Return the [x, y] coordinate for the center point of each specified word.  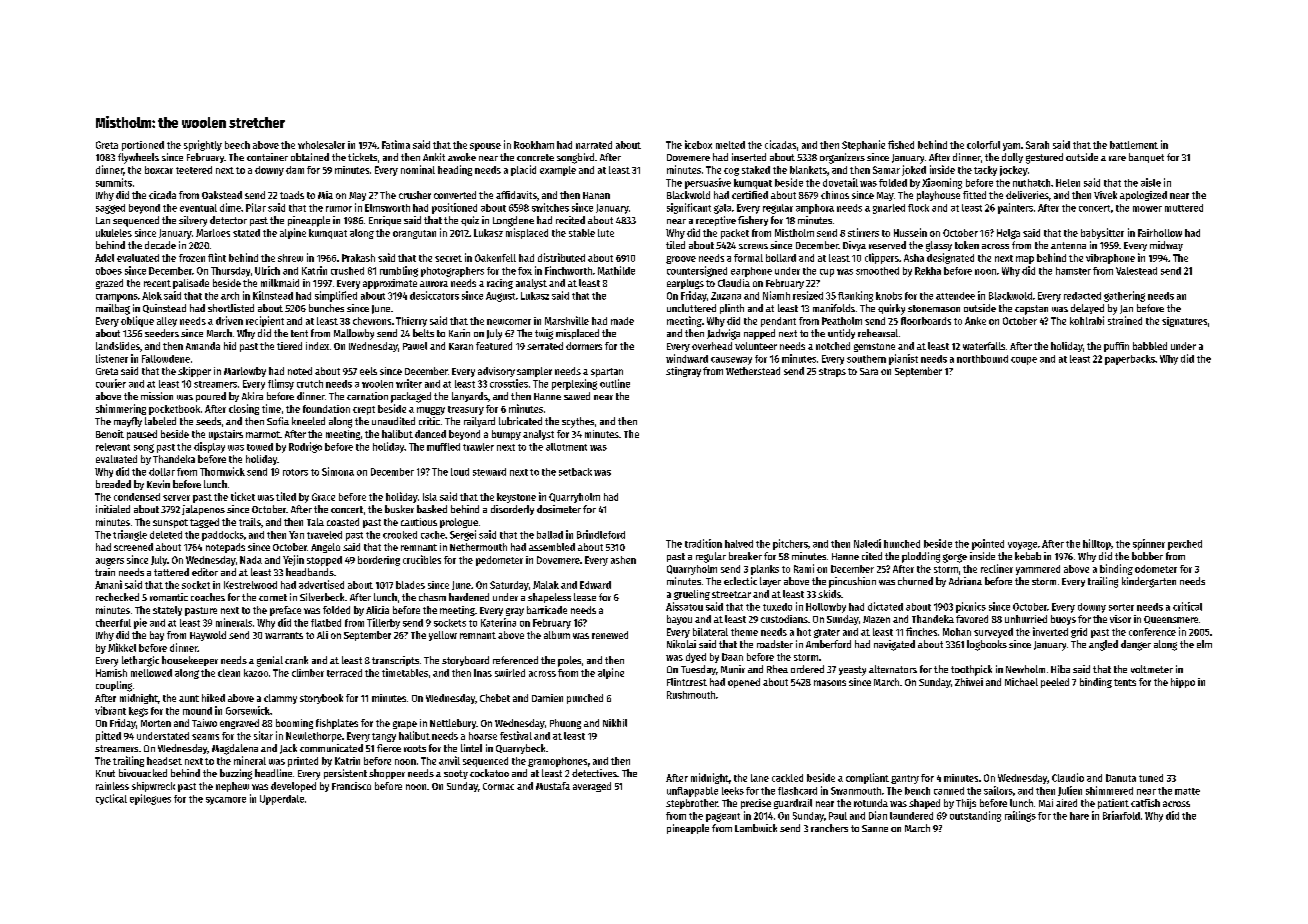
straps [832, 372]
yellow [443, 636]
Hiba [1060, 669]
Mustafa [553, 786]
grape [405, 725]
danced [430, 434]
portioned [143, 146]
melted [730, 145]
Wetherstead [753, 371]
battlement [1134, 145]
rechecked [117, 597]
